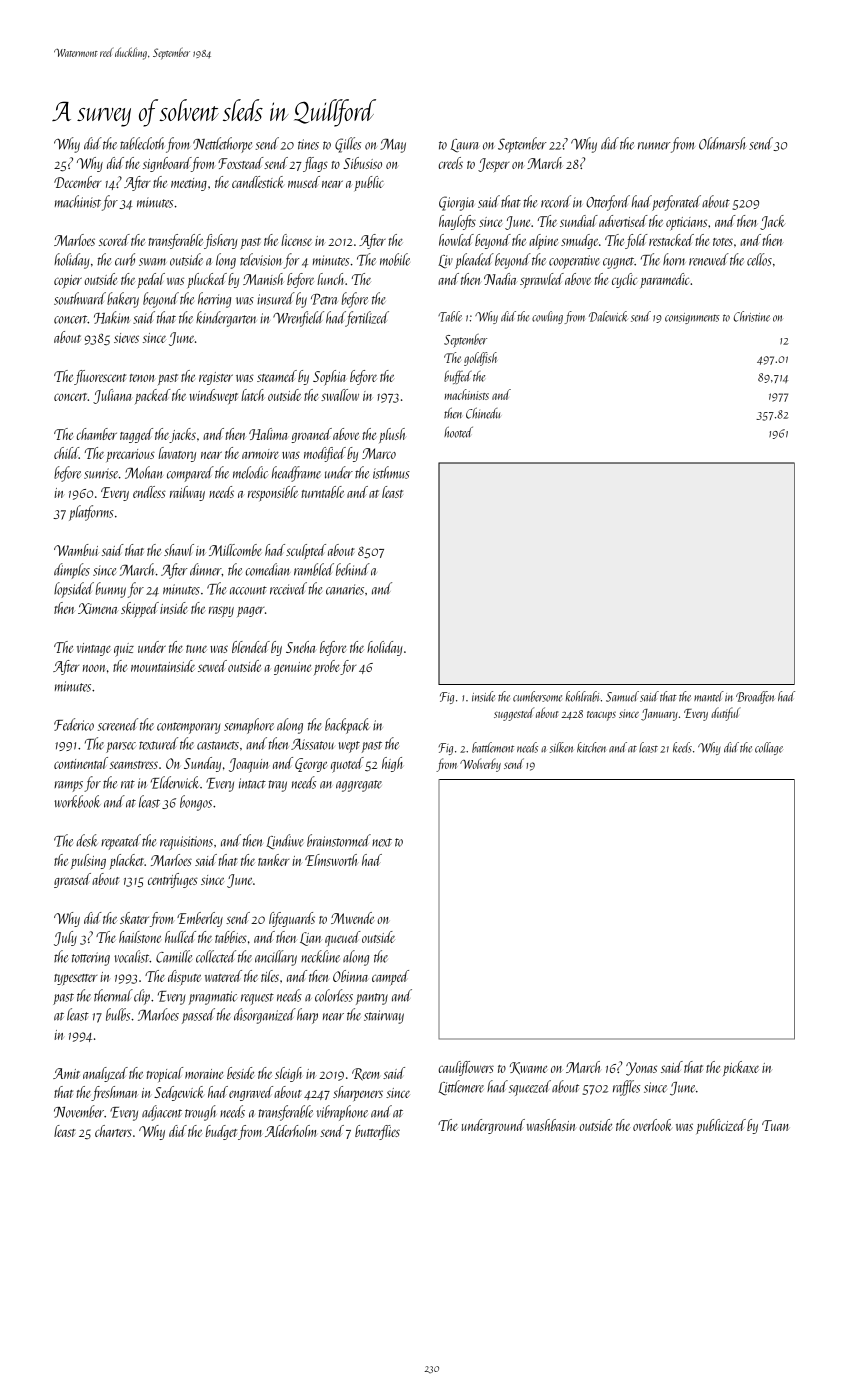 This image has height=1400, width=849. Describe the element at coordinates (167, 164) in the image. I see `signboard` at that location.
